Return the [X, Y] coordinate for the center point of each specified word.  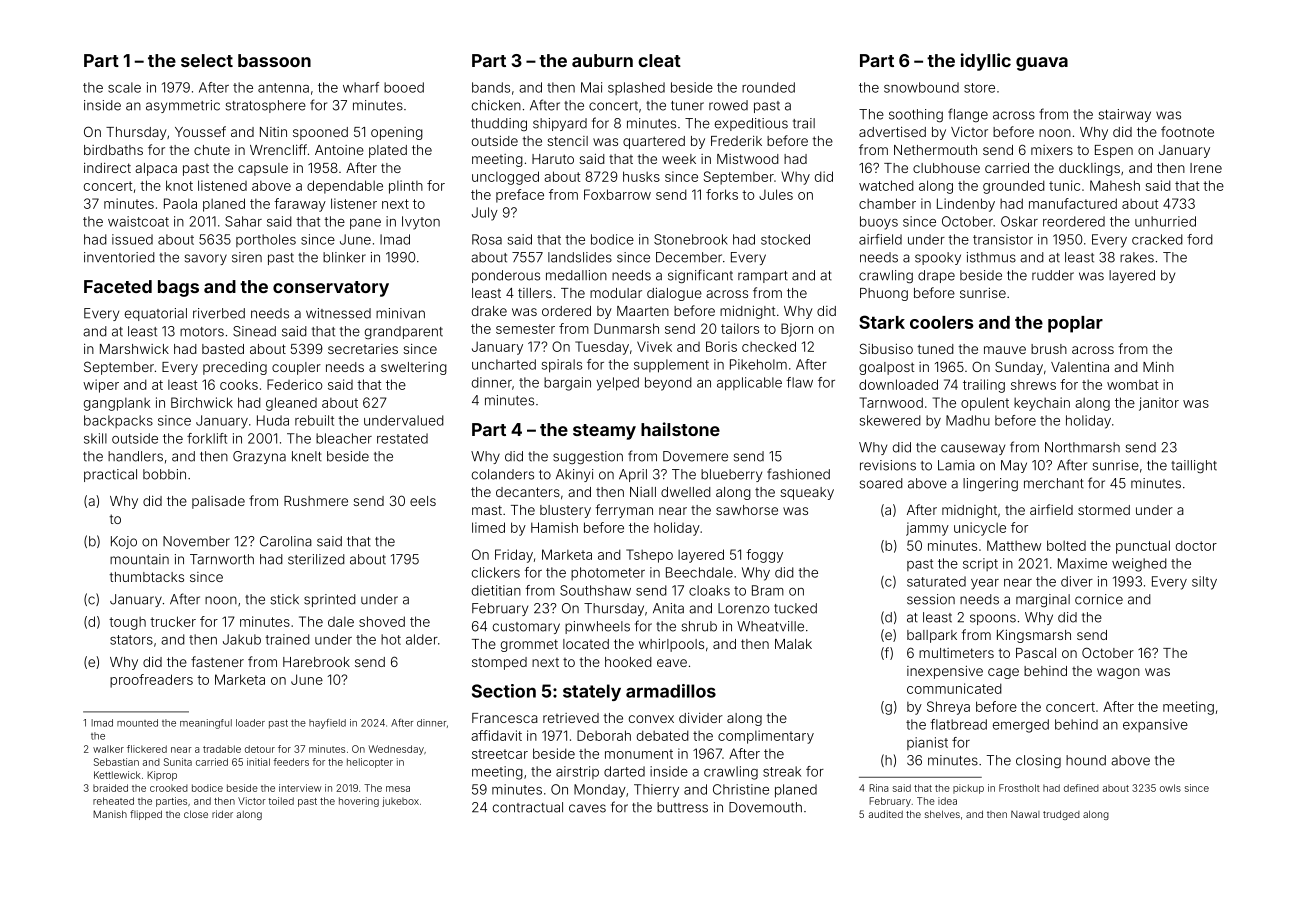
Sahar [243, 221]
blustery [565, 511]
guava [1042, 64]
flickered [147, 749]
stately [592, 692]
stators [131, 640]
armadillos [671, 691]
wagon [1118, 673]
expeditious [751, 124]
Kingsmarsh [1034, 636]
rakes [1137, 257]
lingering [990, 485]
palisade [218, 502]
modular [616, 293]
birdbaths [113, 150]
